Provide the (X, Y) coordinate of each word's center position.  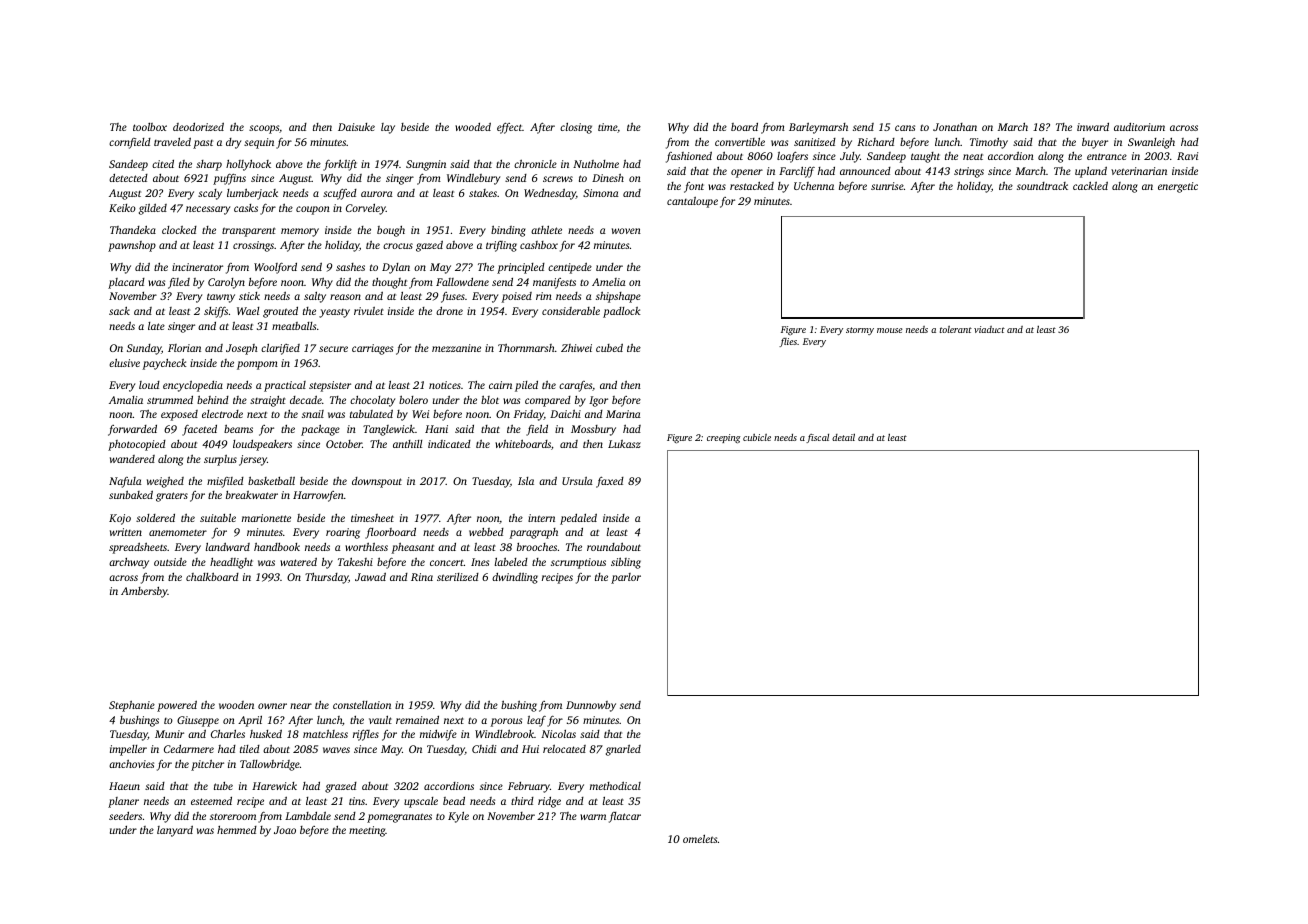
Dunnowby (591, 706)
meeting (367, 831)
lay (388, 128)
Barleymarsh (818, 128)
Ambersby (144, 592)
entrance (1107, 156)
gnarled (623, 750)
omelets (700, 839)
